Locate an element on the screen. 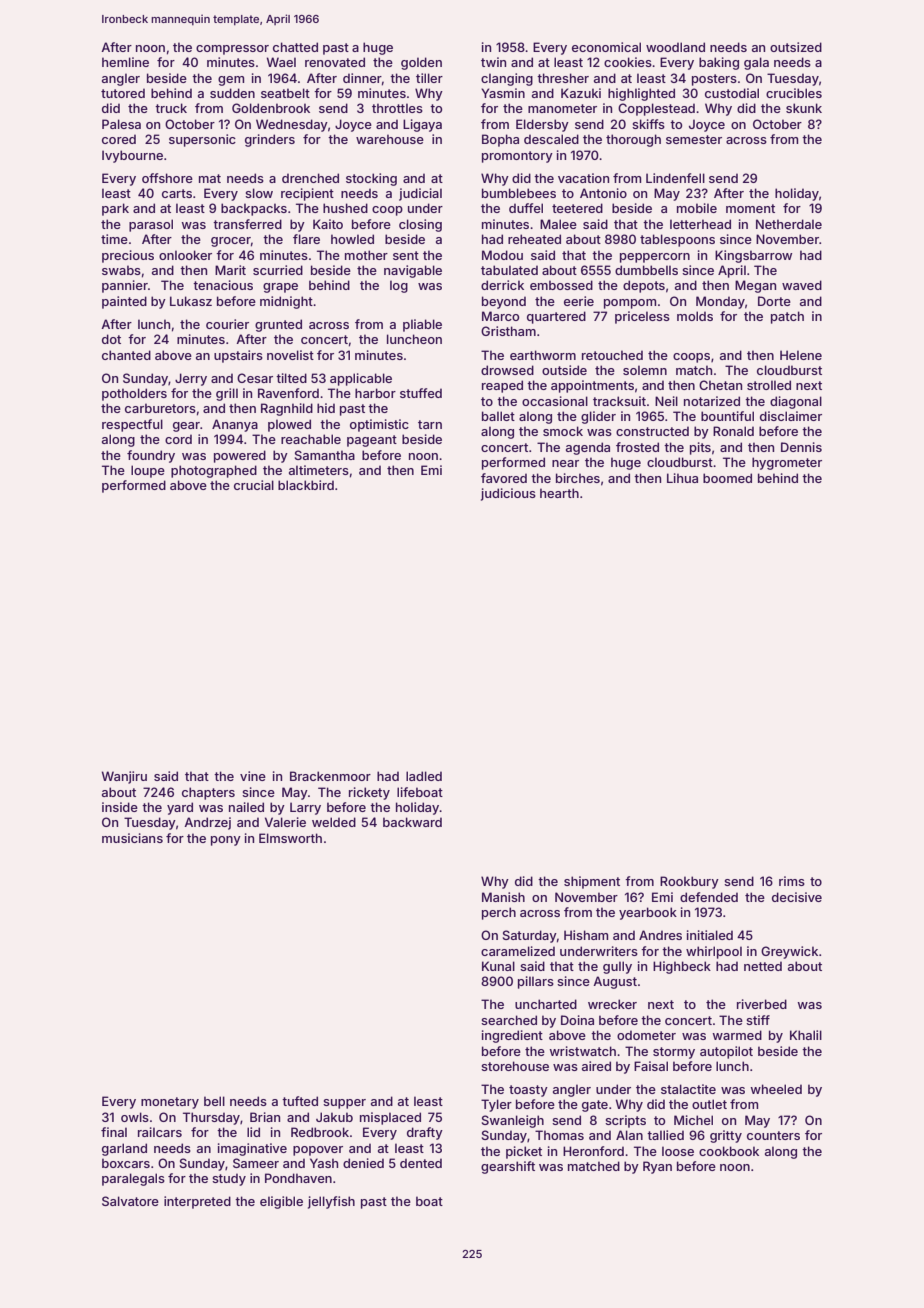 This screenshot has height=1308, width=924. Saturday is located at coordinates (530, 936).
